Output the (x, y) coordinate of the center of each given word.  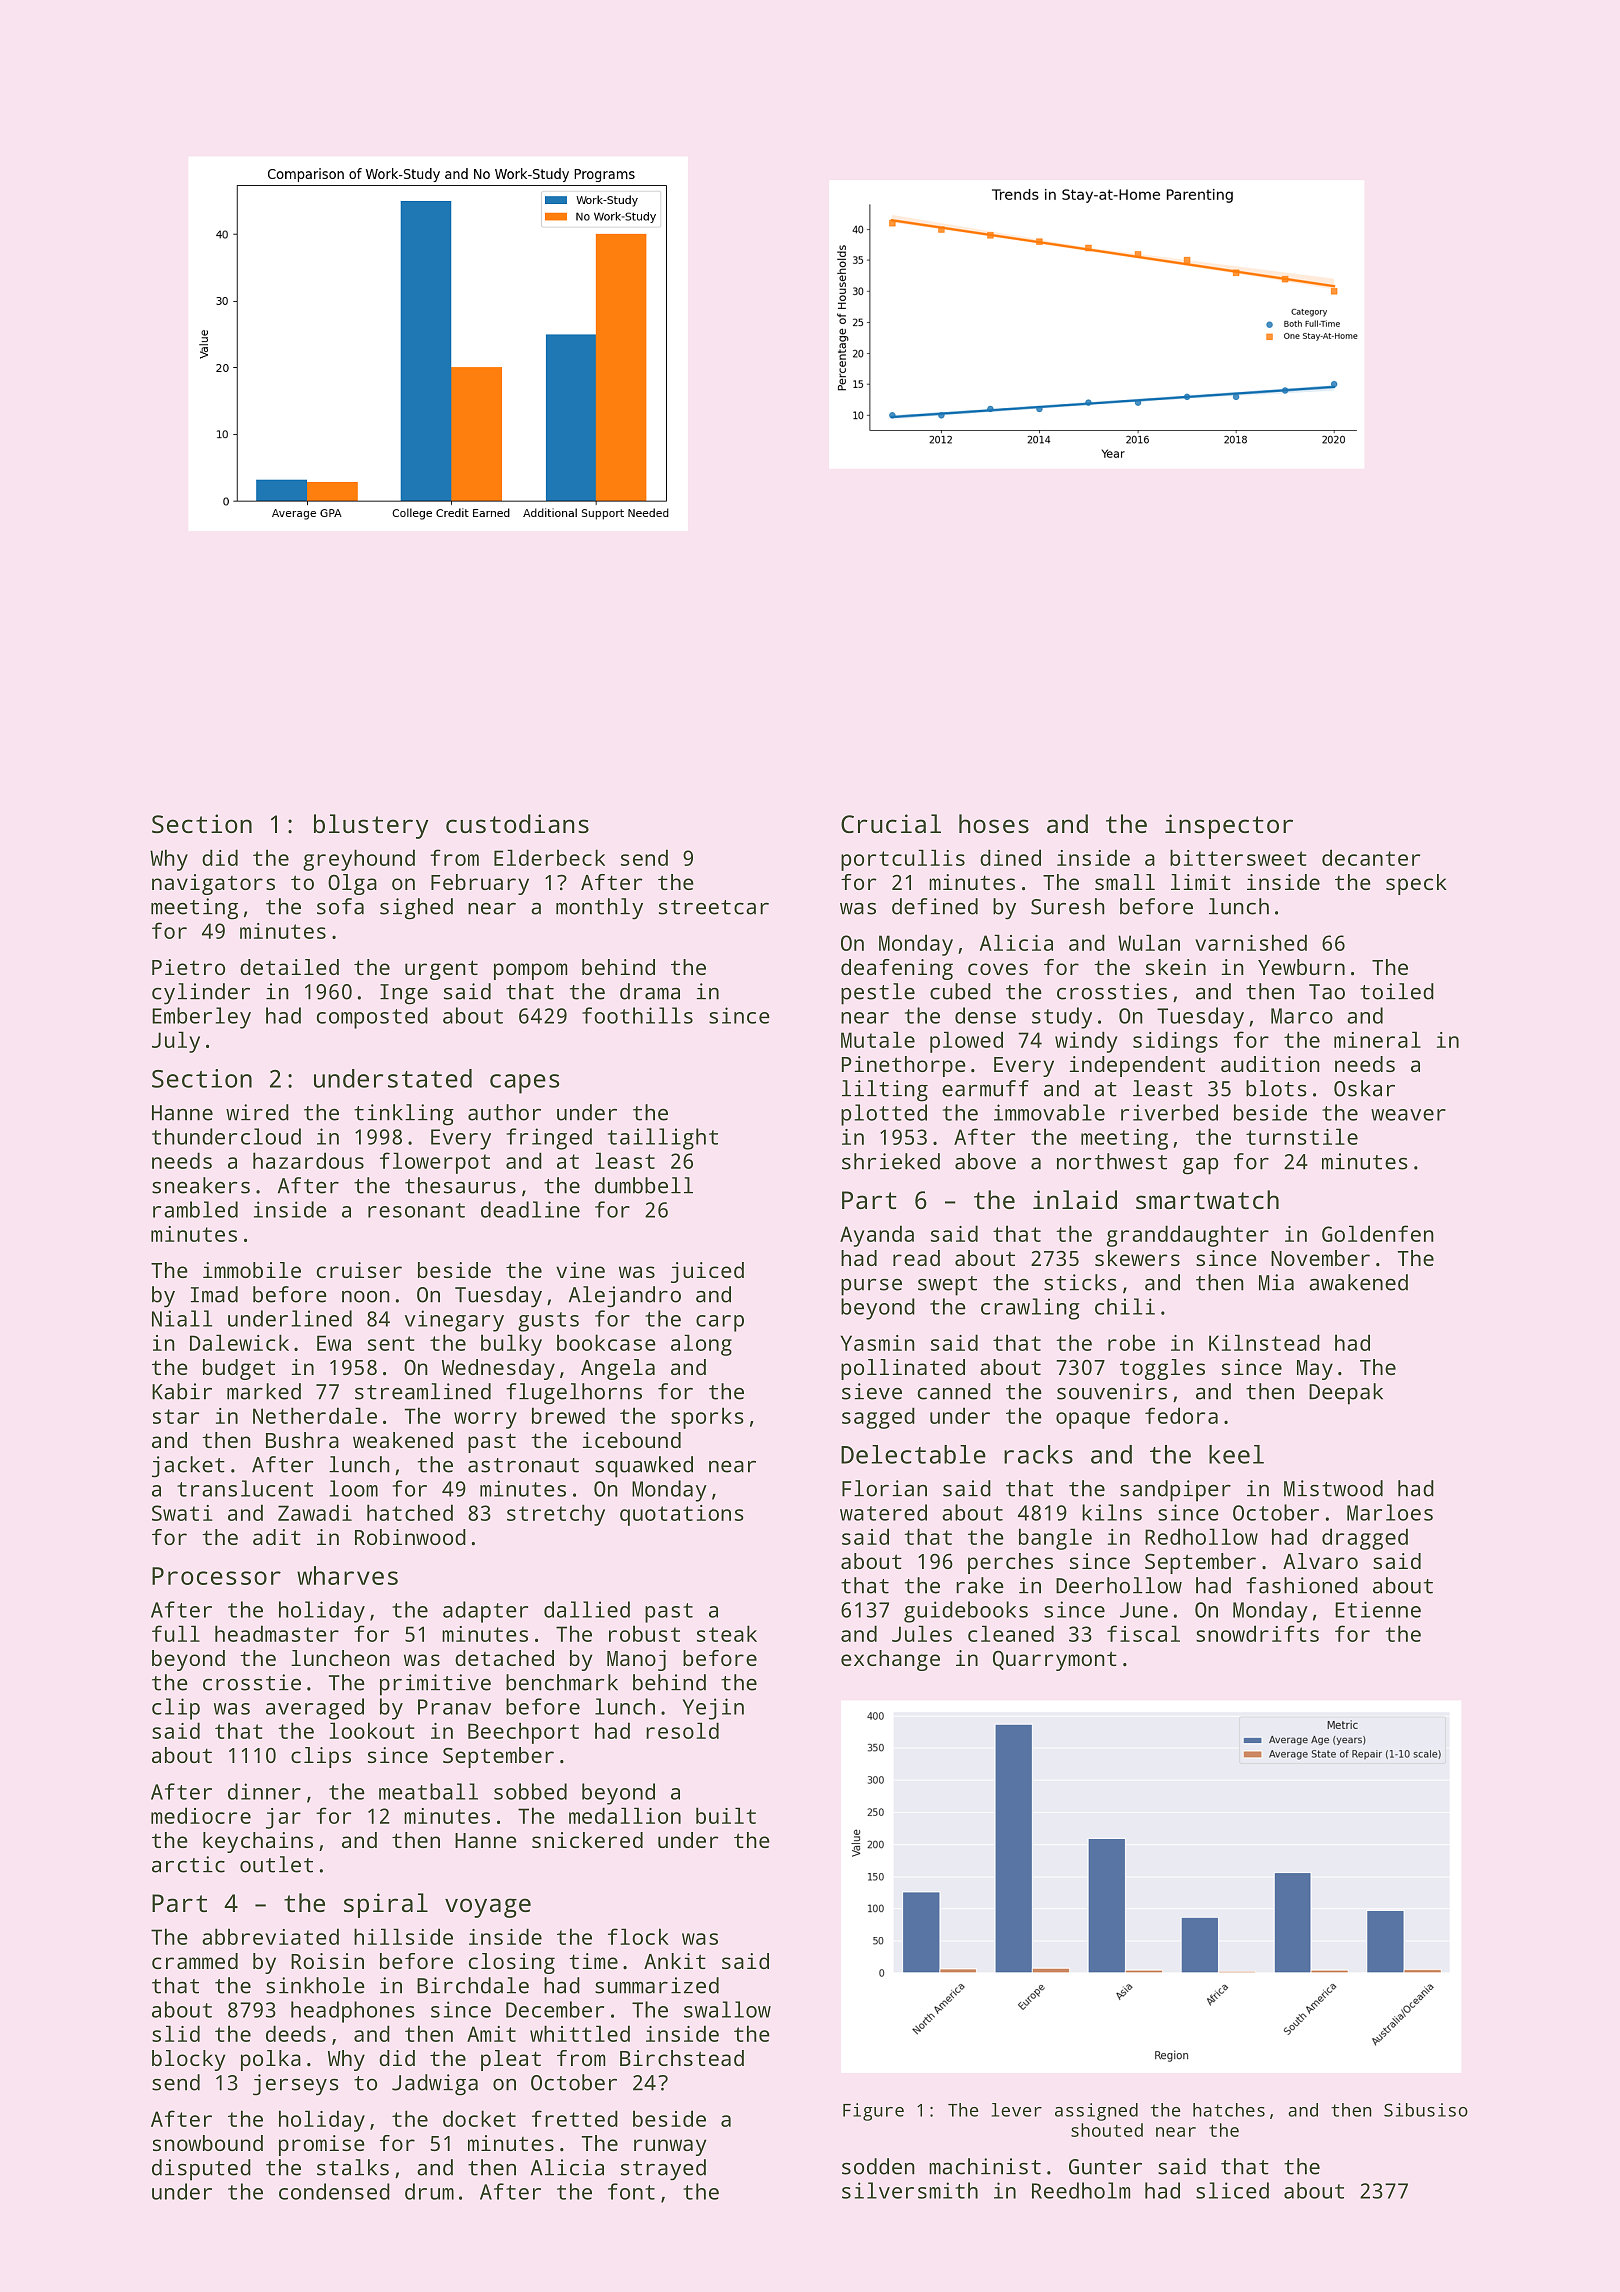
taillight (663, 1139)
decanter (1371, 857)
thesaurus (460, 1185)
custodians (517, 823)
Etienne (1378, 1609)
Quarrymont (1055, 1660)
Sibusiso (1426, 2110)
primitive (435, 1685)
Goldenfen (1378, 1233)
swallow (727, 2009)
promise (322, 2145)
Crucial (891, 823)
